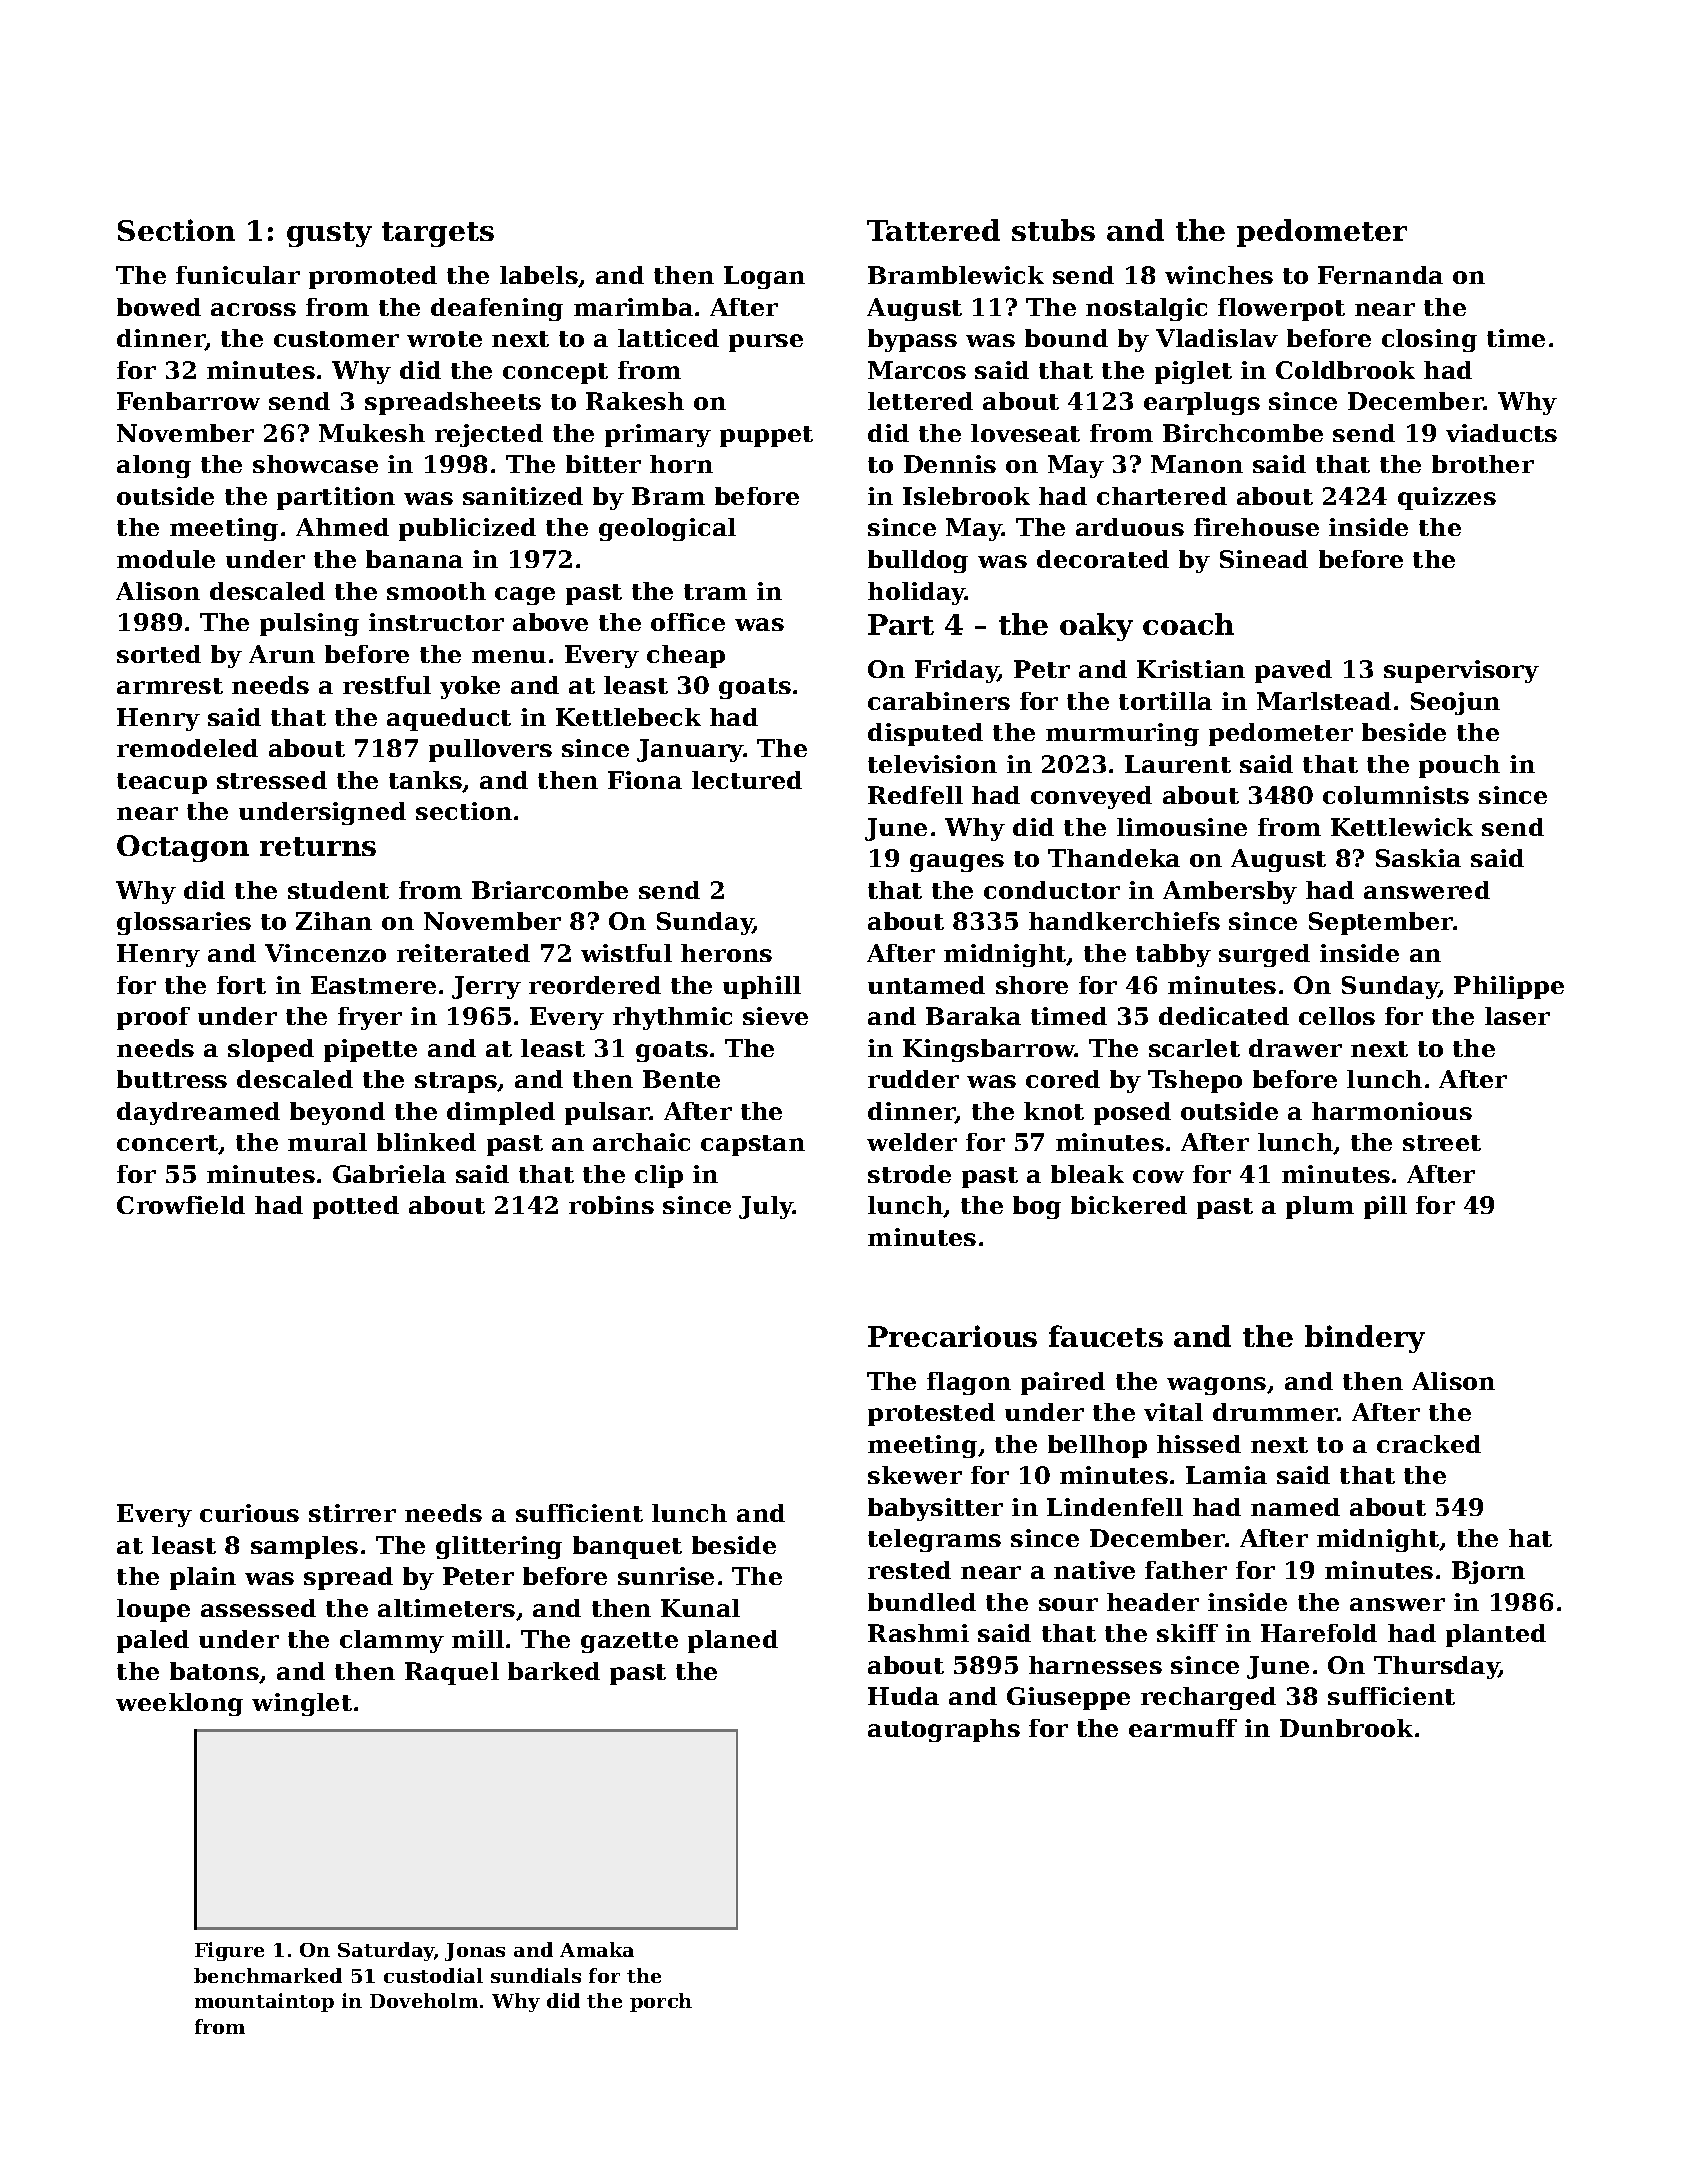 This image has width=1683, height=2178. I want to click on earmuff, so click(1183, 1728).
